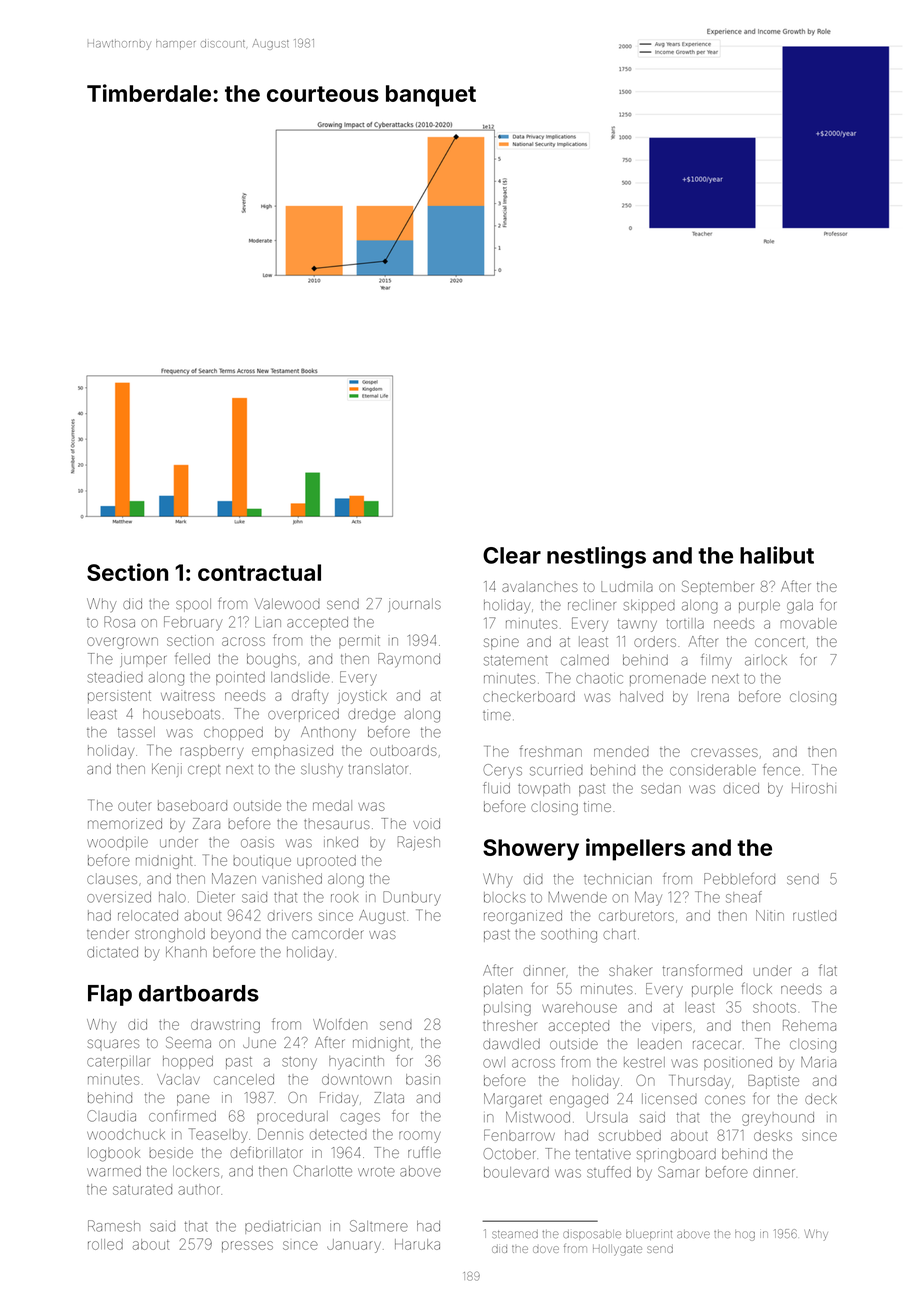 Image resolution: width=924 pixels, height=1308 pixels. What do you see at coordinates (523, 917) in the screenshot?
I see `reorganized` at bounding box center [523, 917].
